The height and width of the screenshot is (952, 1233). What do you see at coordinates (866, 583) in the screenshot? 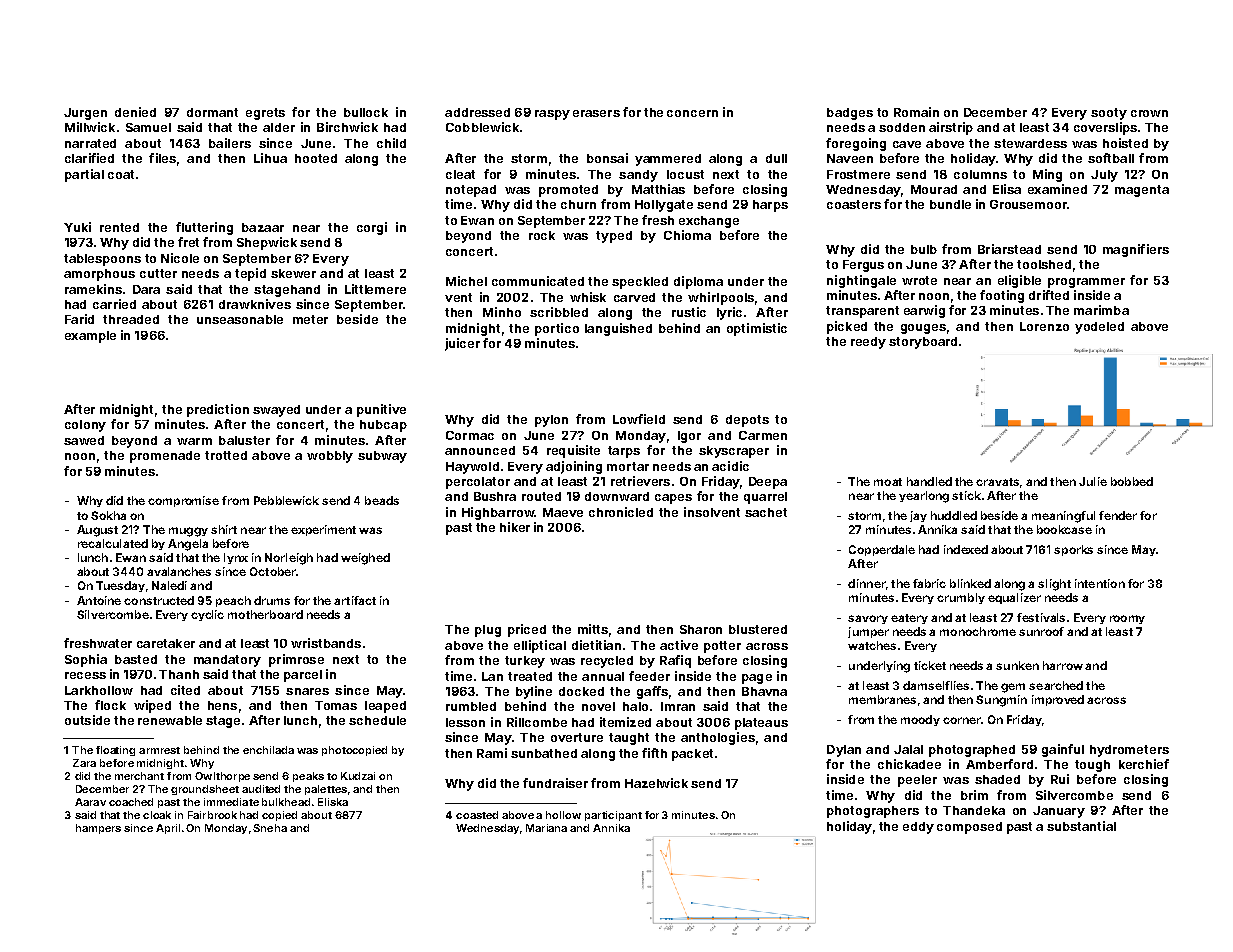
I see `dinner` at bounding box center [866, 583].
